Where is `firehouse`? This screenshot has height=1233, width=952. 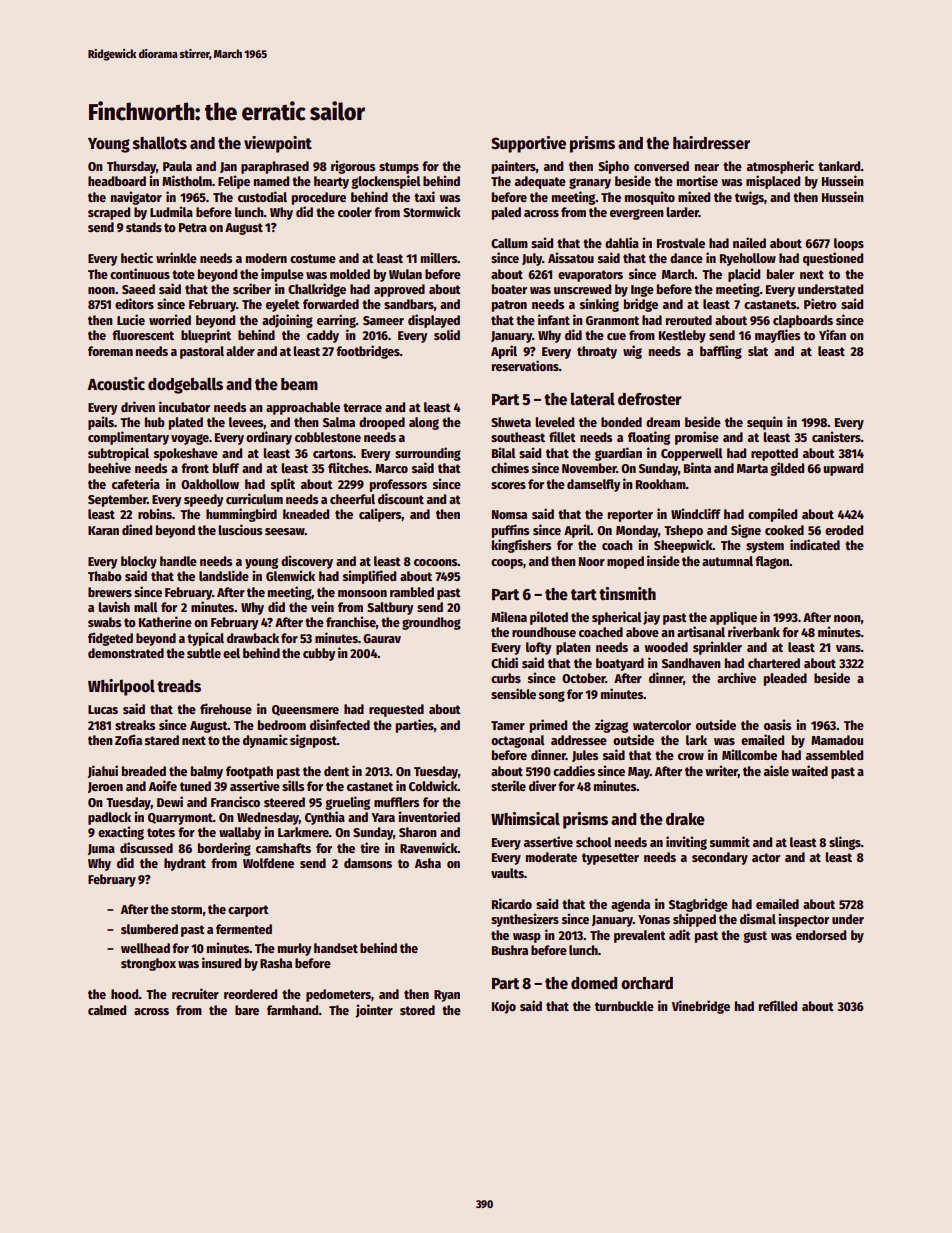
firehouse is located at coordinates (226, 708).
